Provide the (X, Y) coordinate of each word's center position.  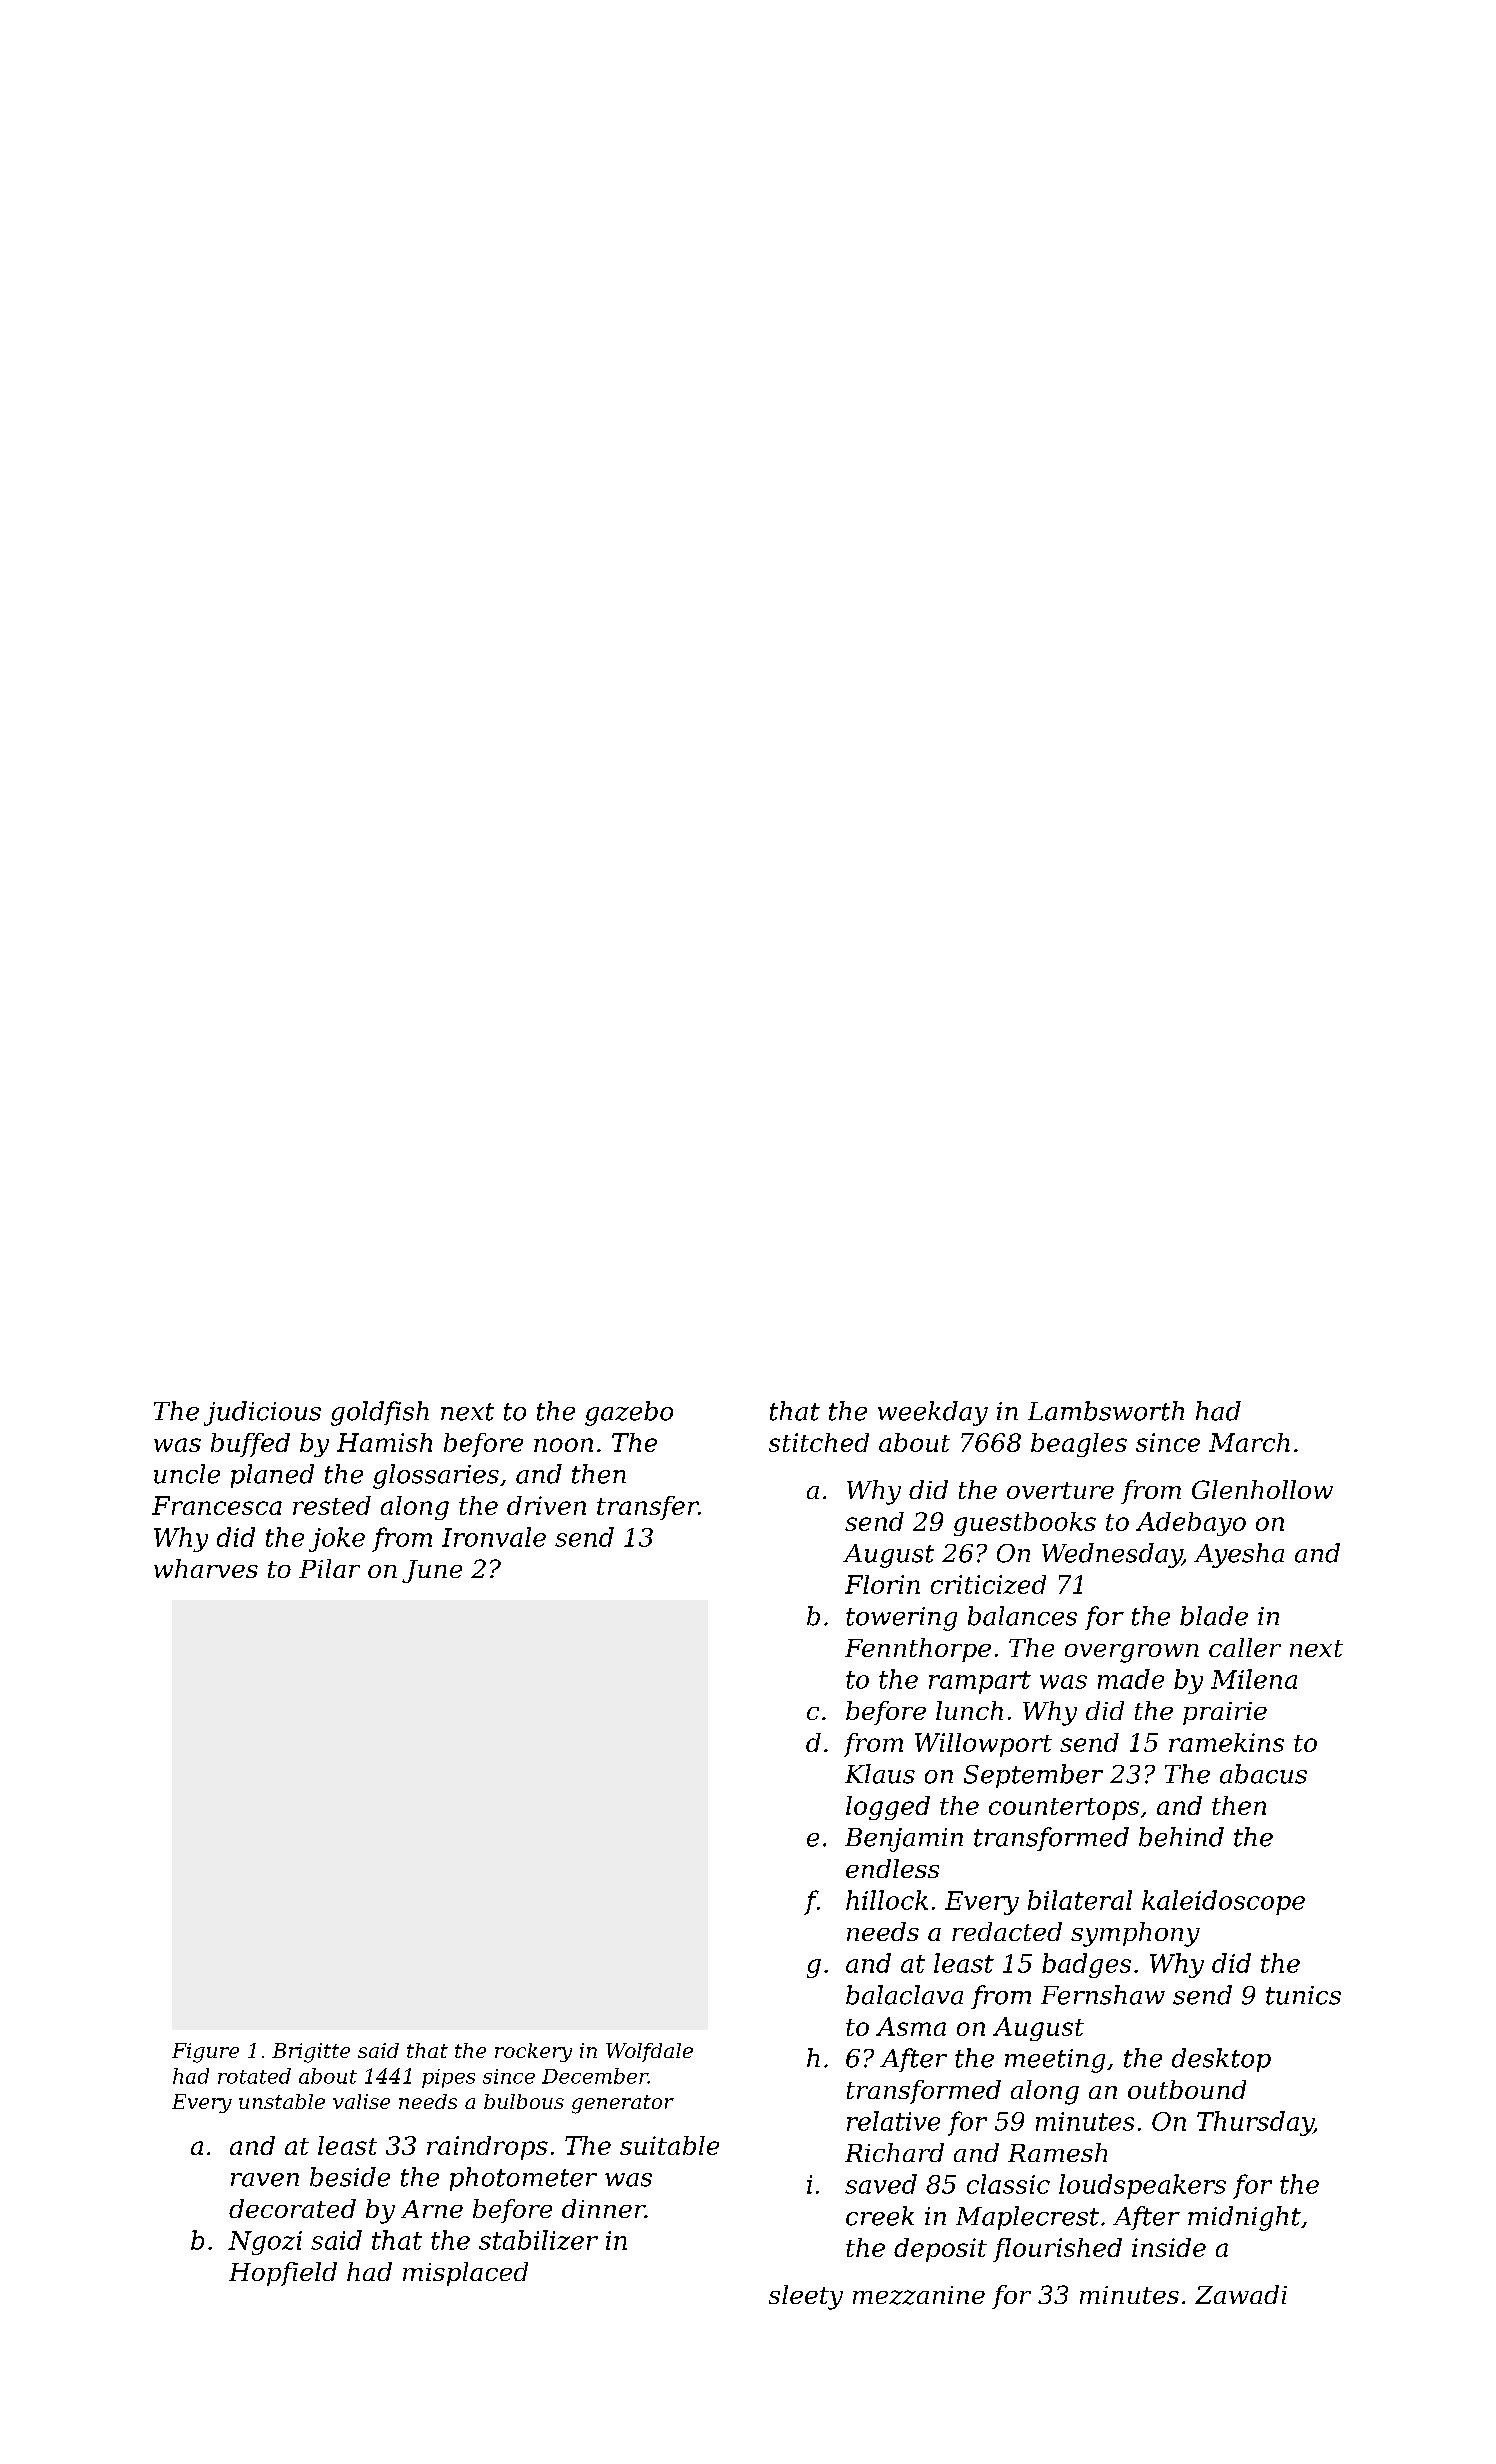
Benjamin (904, 1840)
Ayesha (1239, 1555)
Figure (205, 2053)
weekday (933, 1413)
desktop (1221, 2060)
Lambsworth (1106, 1411)
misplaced (465, 2274)
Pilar (329, 1568)
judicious (262, 1413)
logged (888, 1808)
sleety (806, 2297)
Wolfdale (649, 2052)
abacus (1263, 1774)
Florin (882, 1584)
